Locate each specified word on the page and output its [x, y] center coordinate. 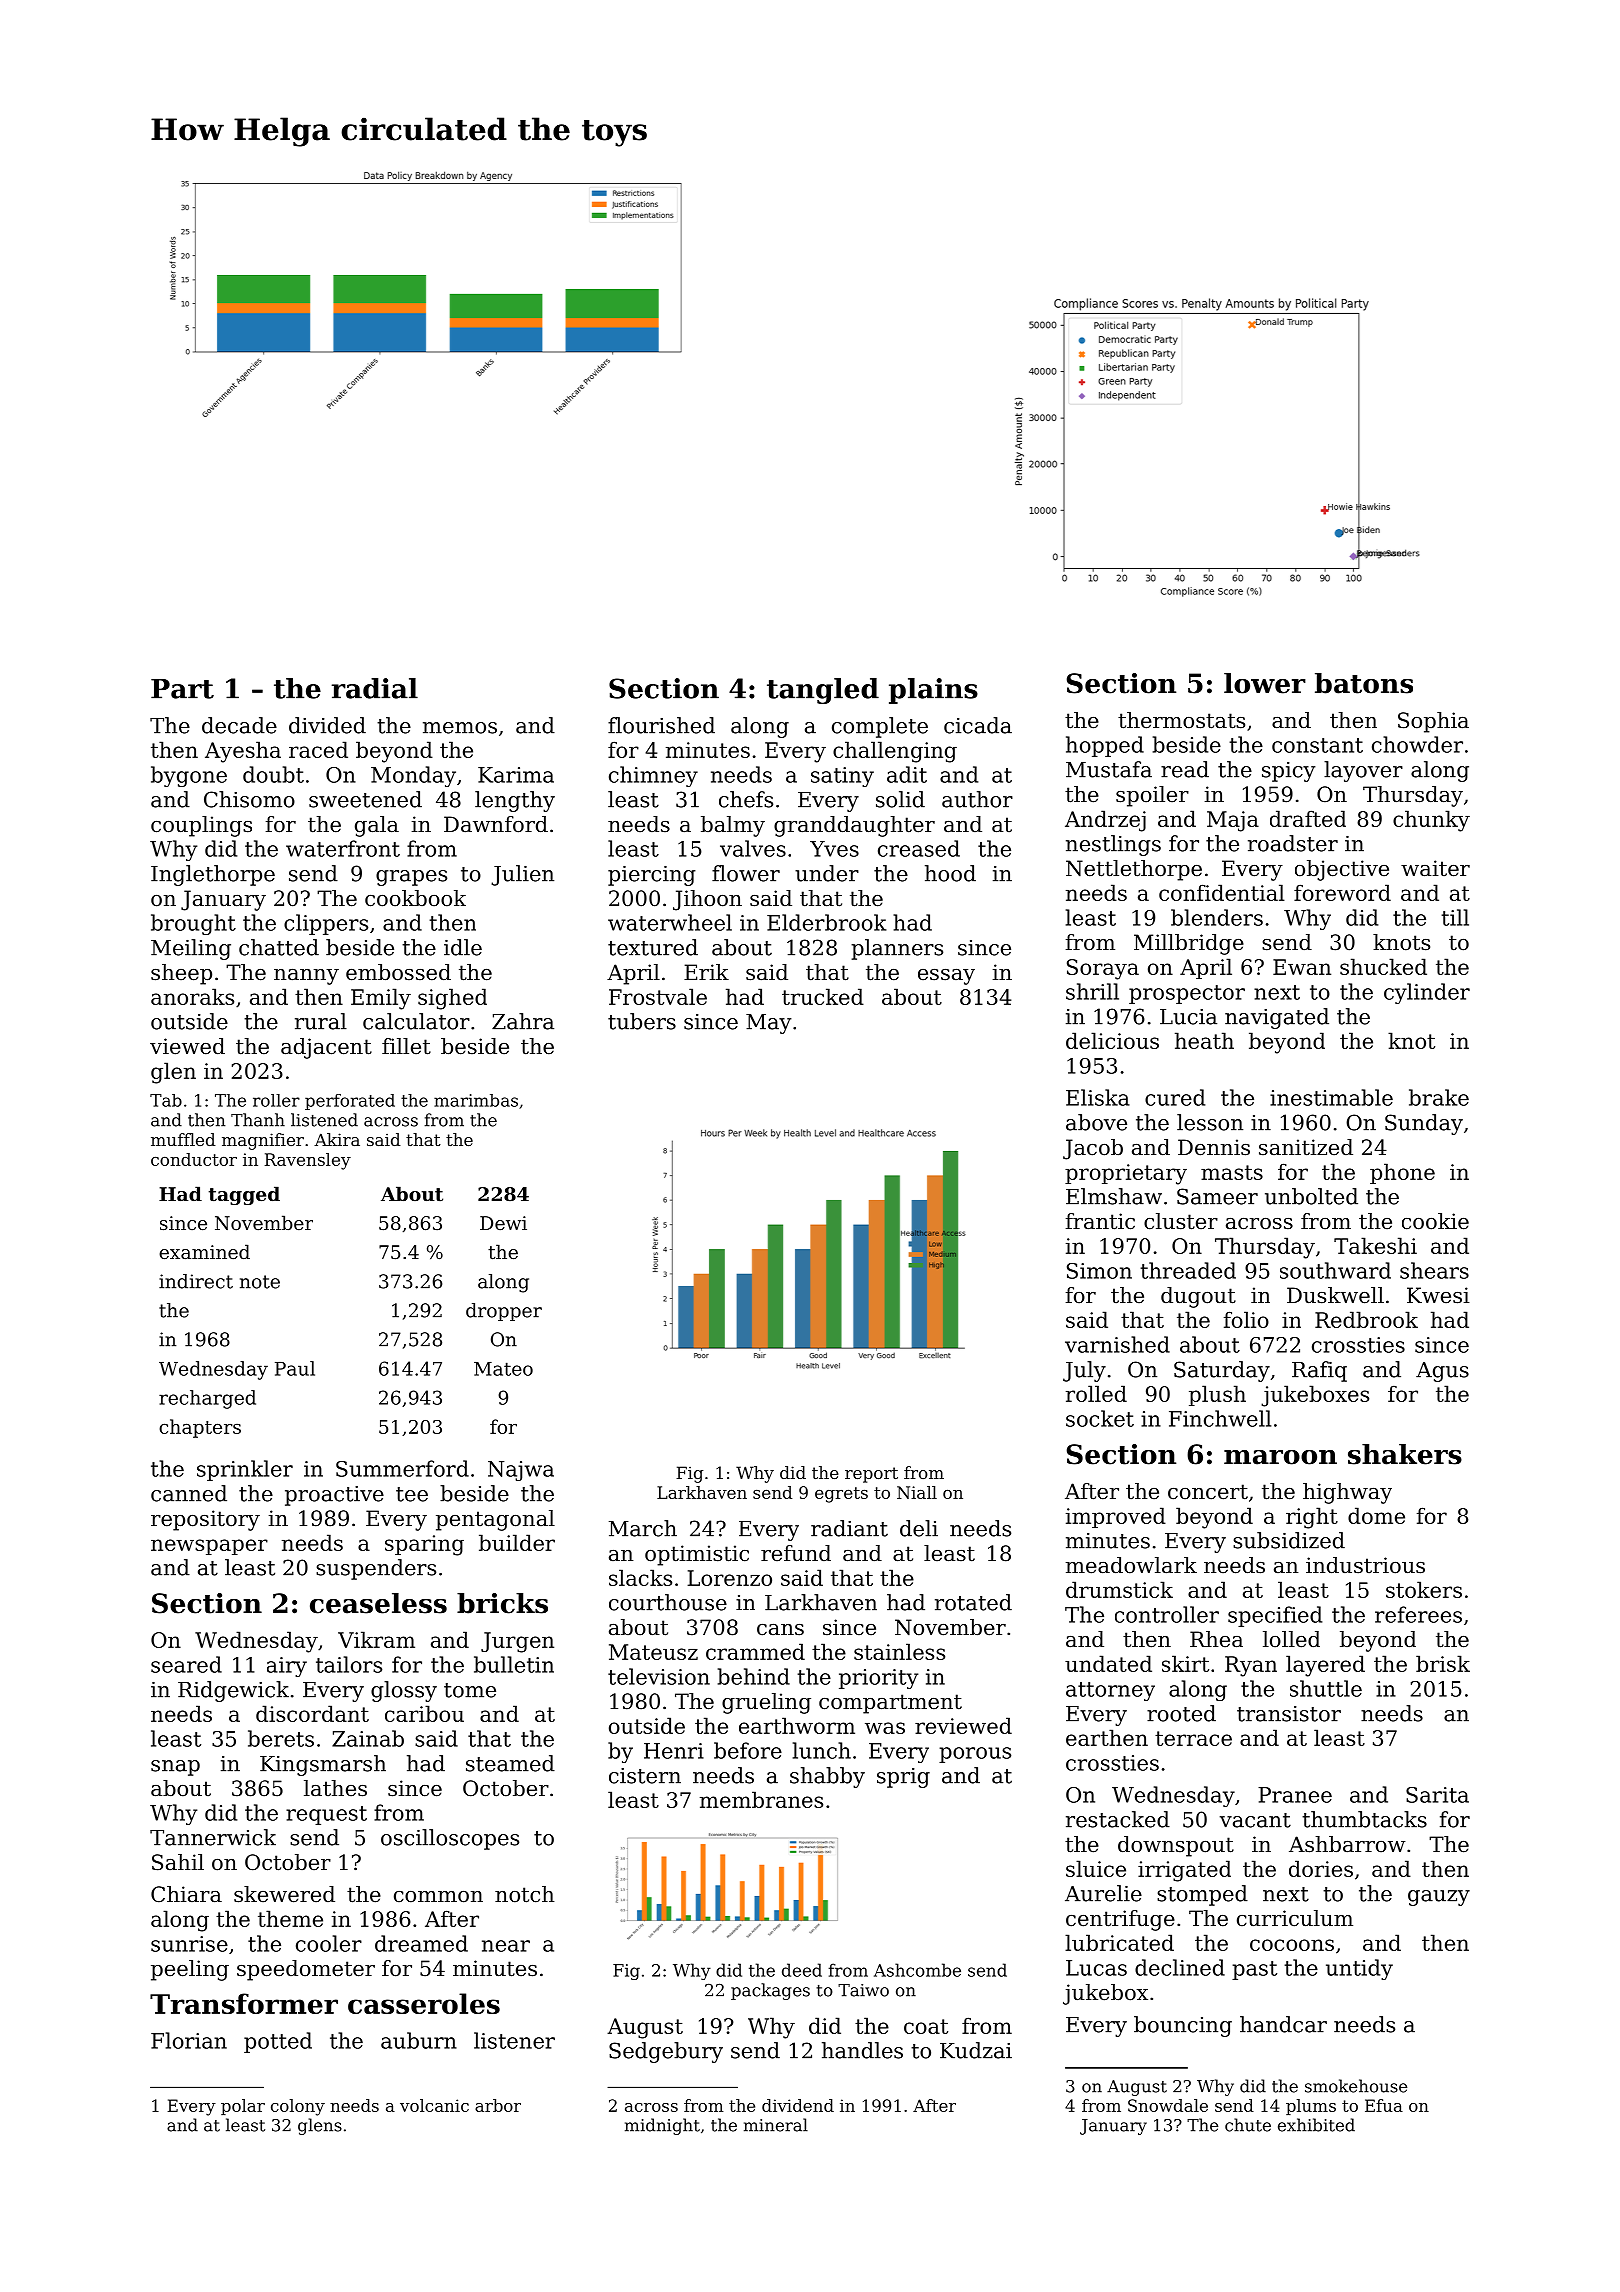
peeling [190, 1970]
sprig [903, 1778]
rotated [973, 1602]
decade [239, 725]
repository [205, 1520]
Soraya [1103, 969]
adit [907, 774]
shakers [1405, 1454]
